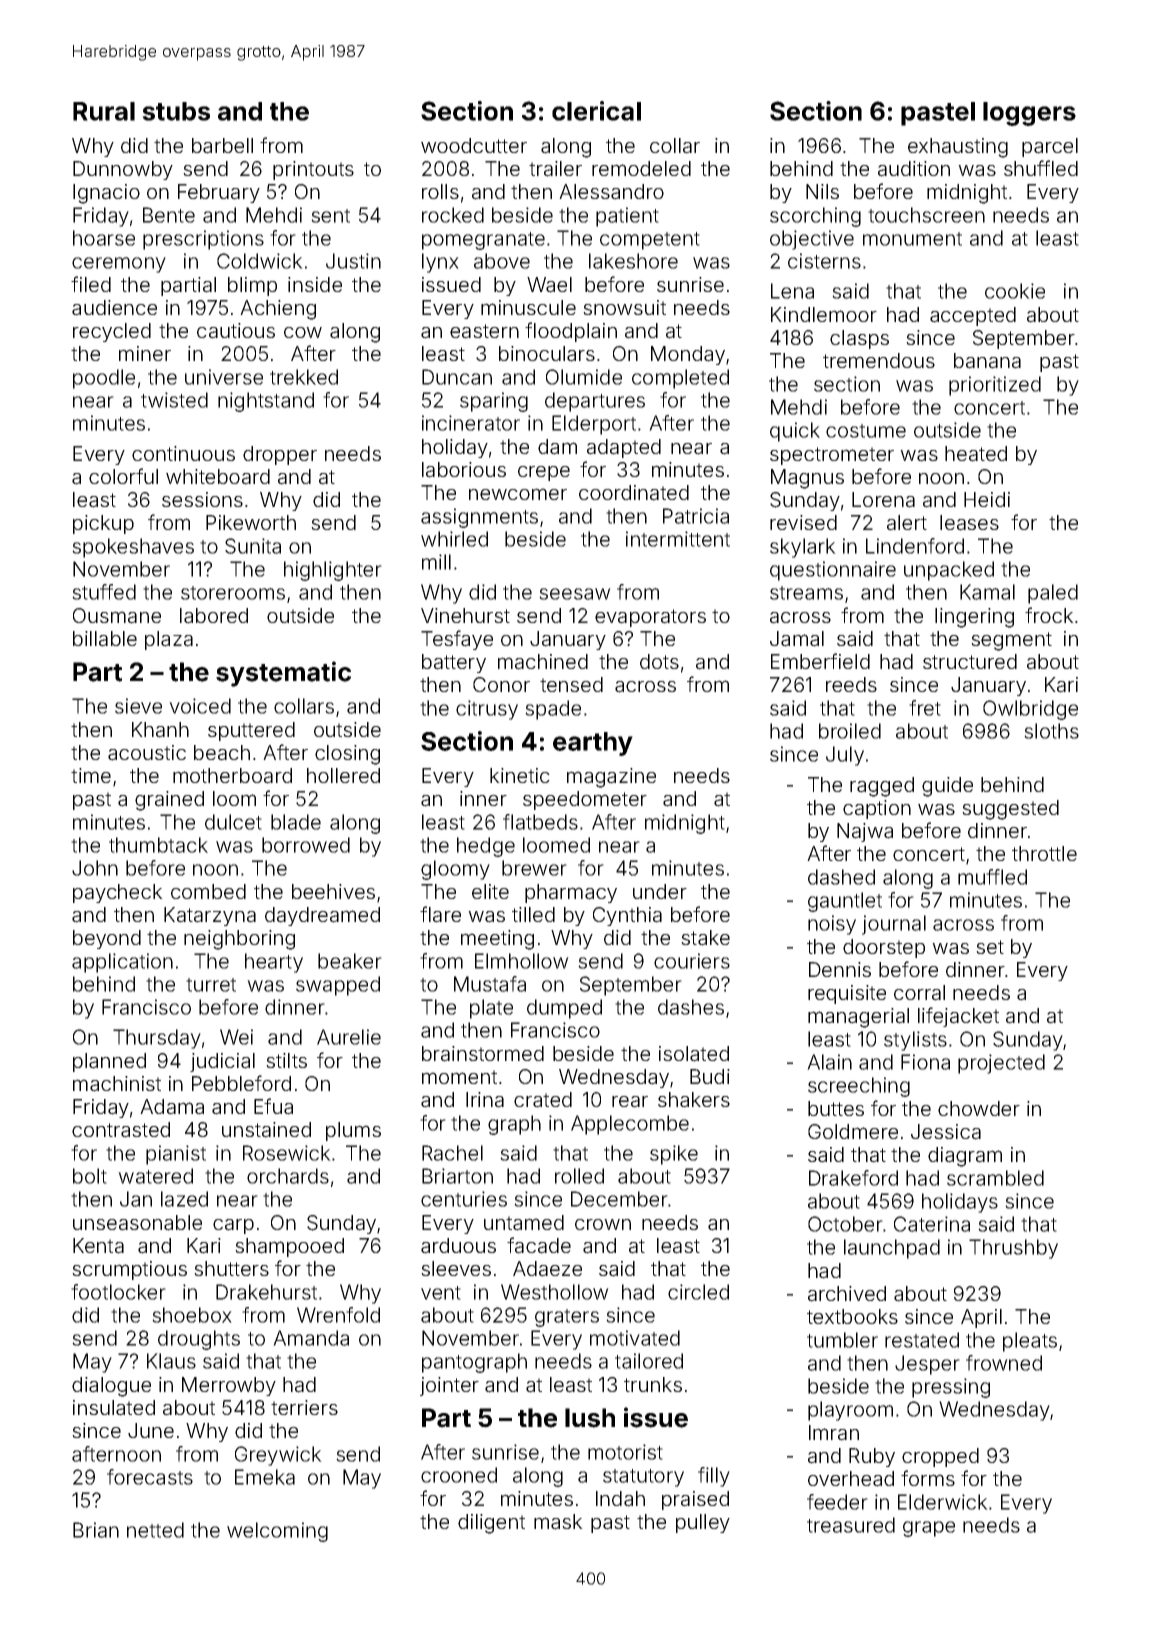  I want to click on loggers, so click(1029, 114).
